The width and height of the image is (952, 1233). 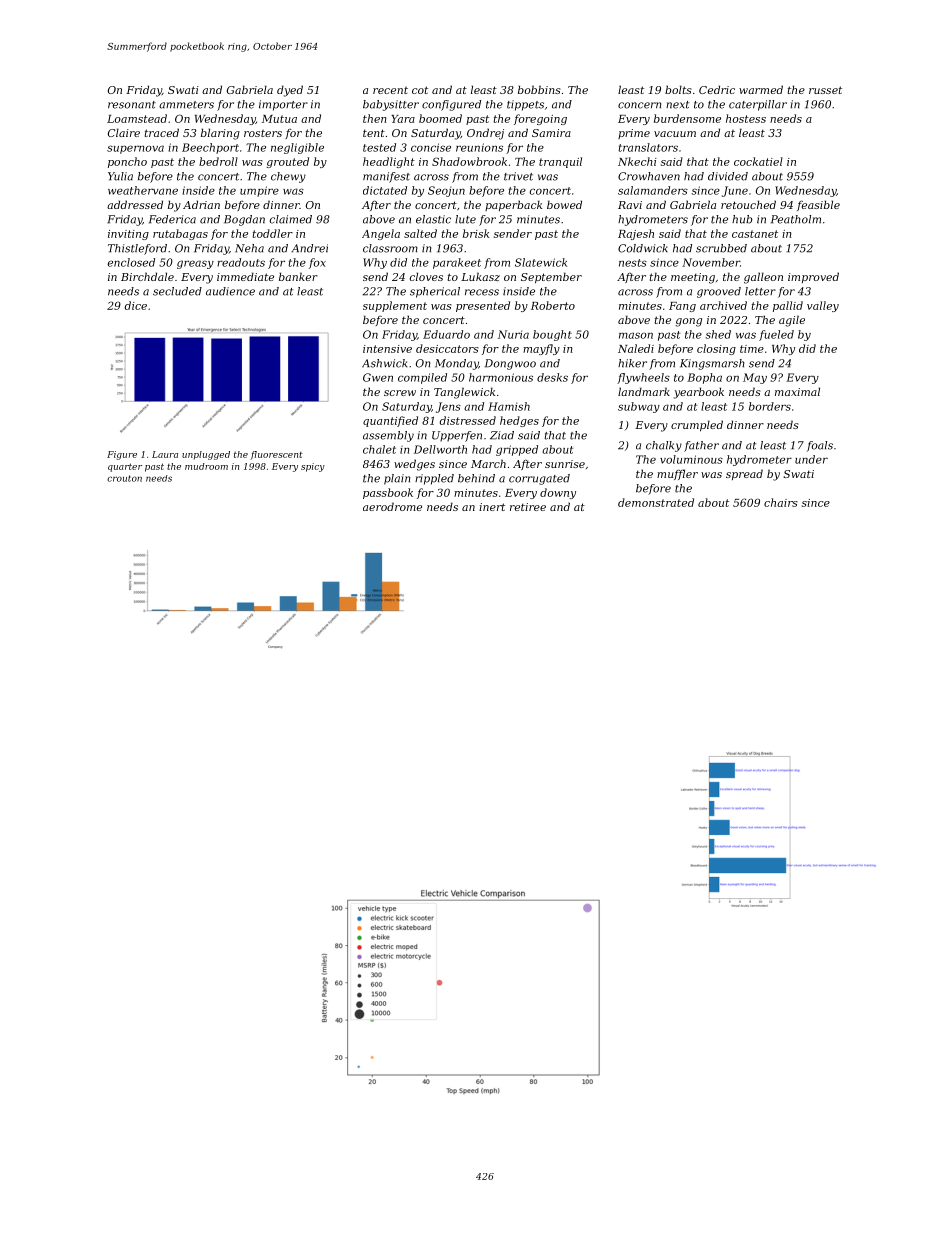 I want to click on supplement, so click(x=395, y=306).
